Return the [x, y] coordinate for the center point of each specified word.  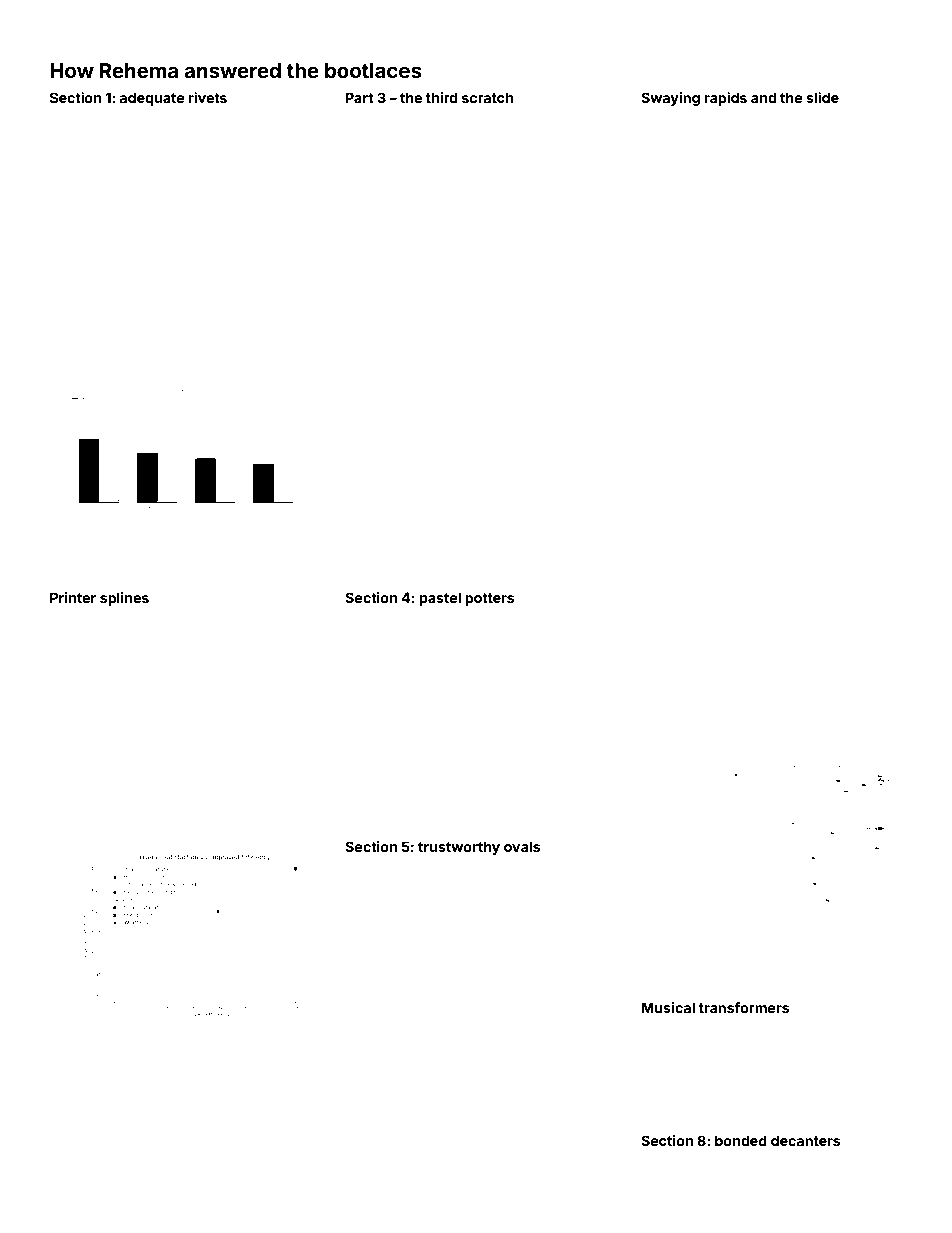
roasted [526, 447]
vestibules [828, 510]
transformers [744, 1007]
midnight [536, 506]
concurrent [717, 397]
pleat [162, 149]
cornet [512, 984]
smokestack [193, 264]
